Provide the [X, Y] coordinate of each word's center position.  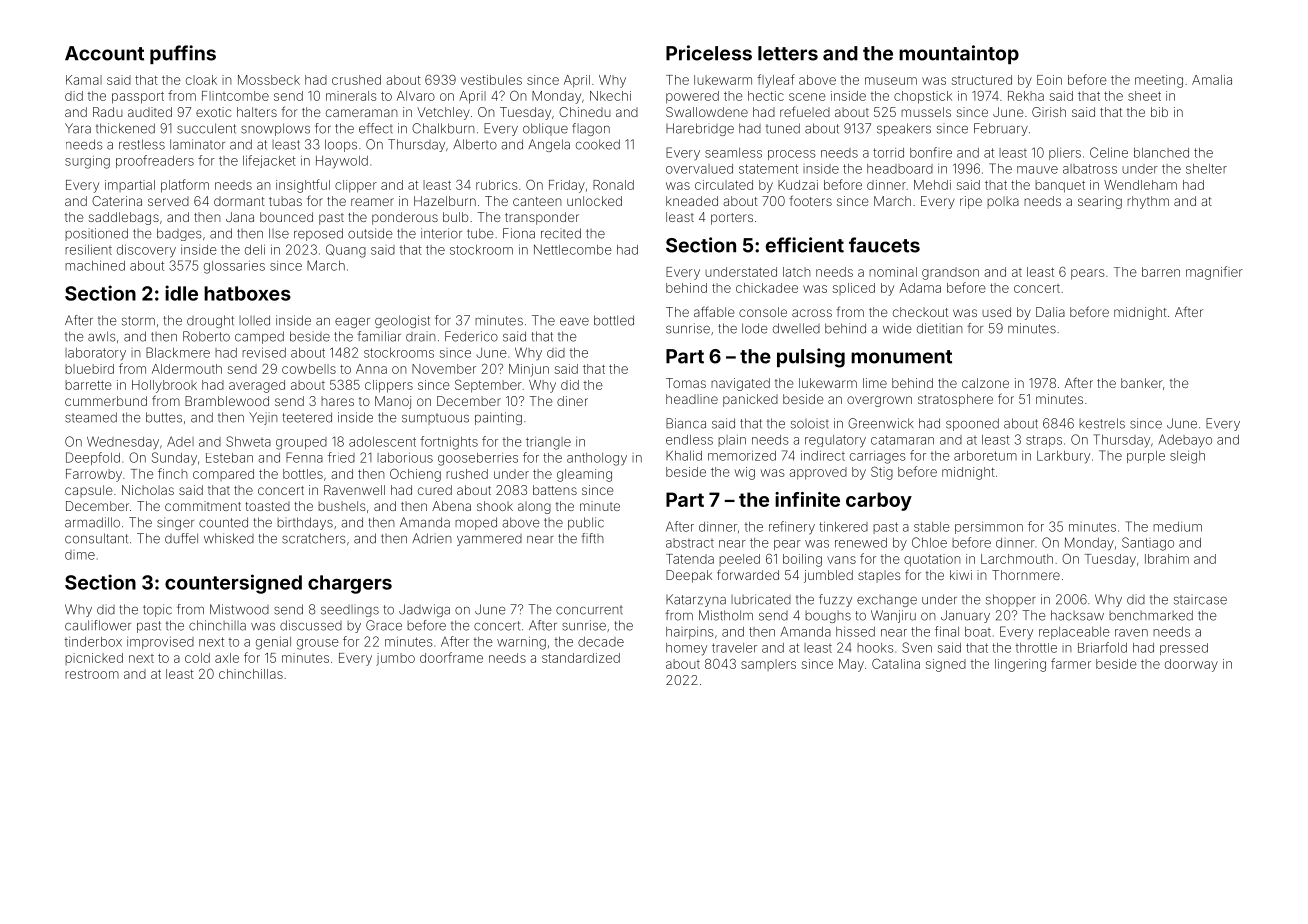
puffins [183, 54]
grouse [318, 644]
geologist [402, 321]
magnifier [1214, 273]
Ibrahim [1167, 559]
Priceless [709, 53]
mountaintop [959, 54]
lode [754, 328]
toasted [267, 506]
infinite [807, 499]
